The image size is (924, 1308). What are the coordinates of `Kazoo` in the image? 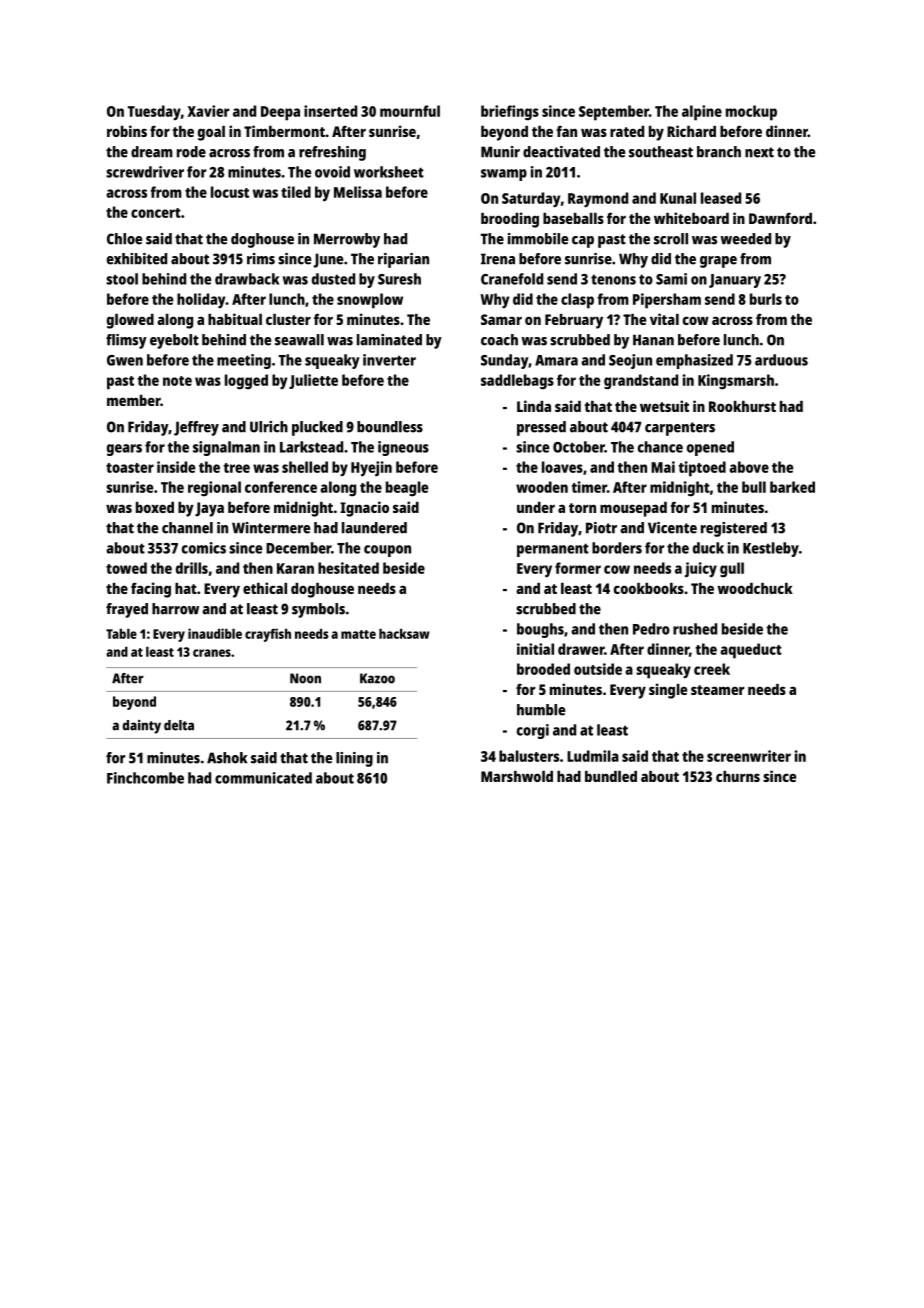 It's located at (377, 678).
